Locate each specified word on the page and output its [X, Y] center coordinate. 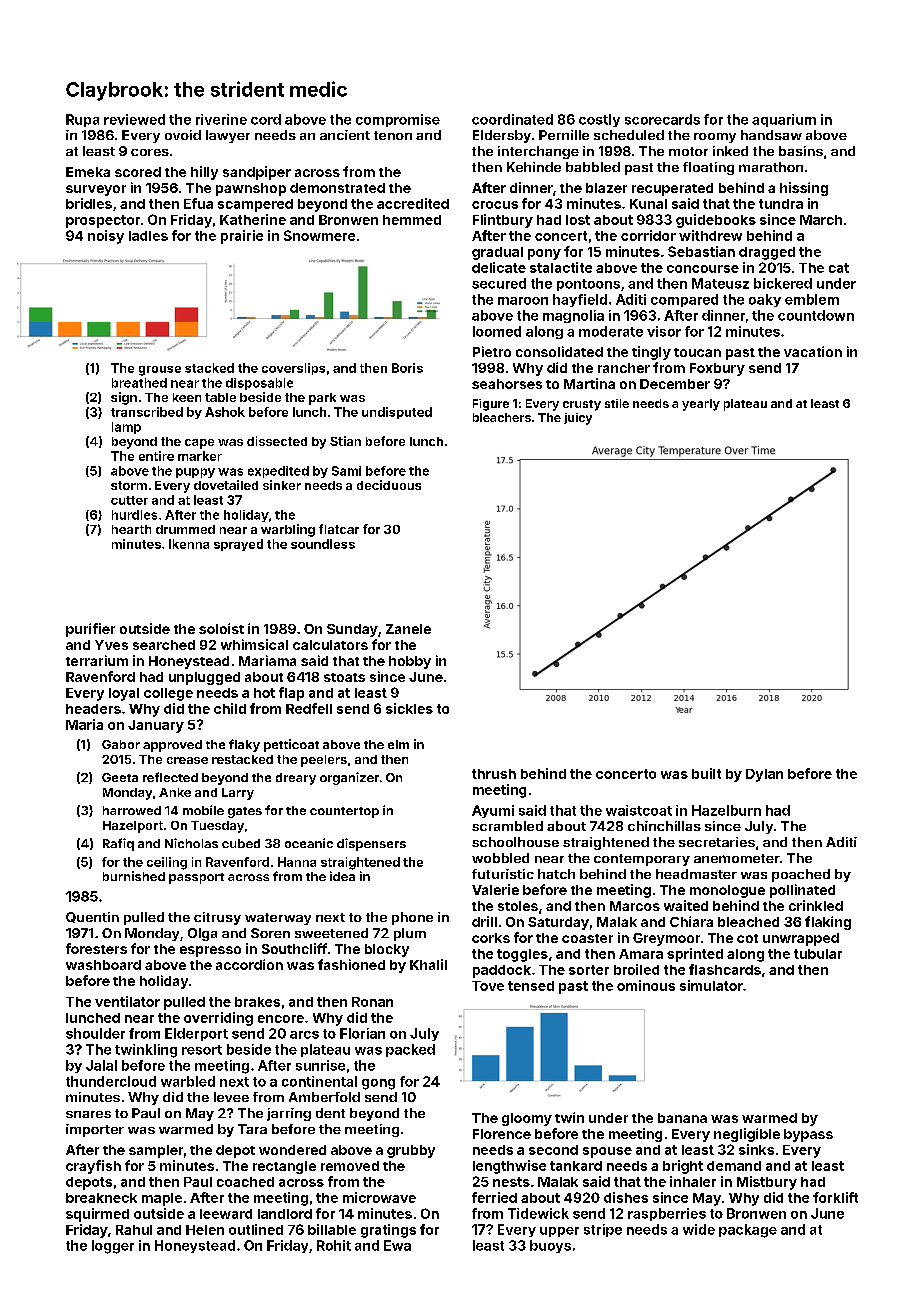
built [706, 773]
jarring [289, 1114]
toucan [697, 352]
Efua [198, 203]
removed [350, 1166]
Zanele [408, 629]
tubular [818, 954]
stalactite [561, 267]
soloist [221, 628]
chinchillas [664, 826]
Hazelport [133, 827]
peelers [324, 761]
